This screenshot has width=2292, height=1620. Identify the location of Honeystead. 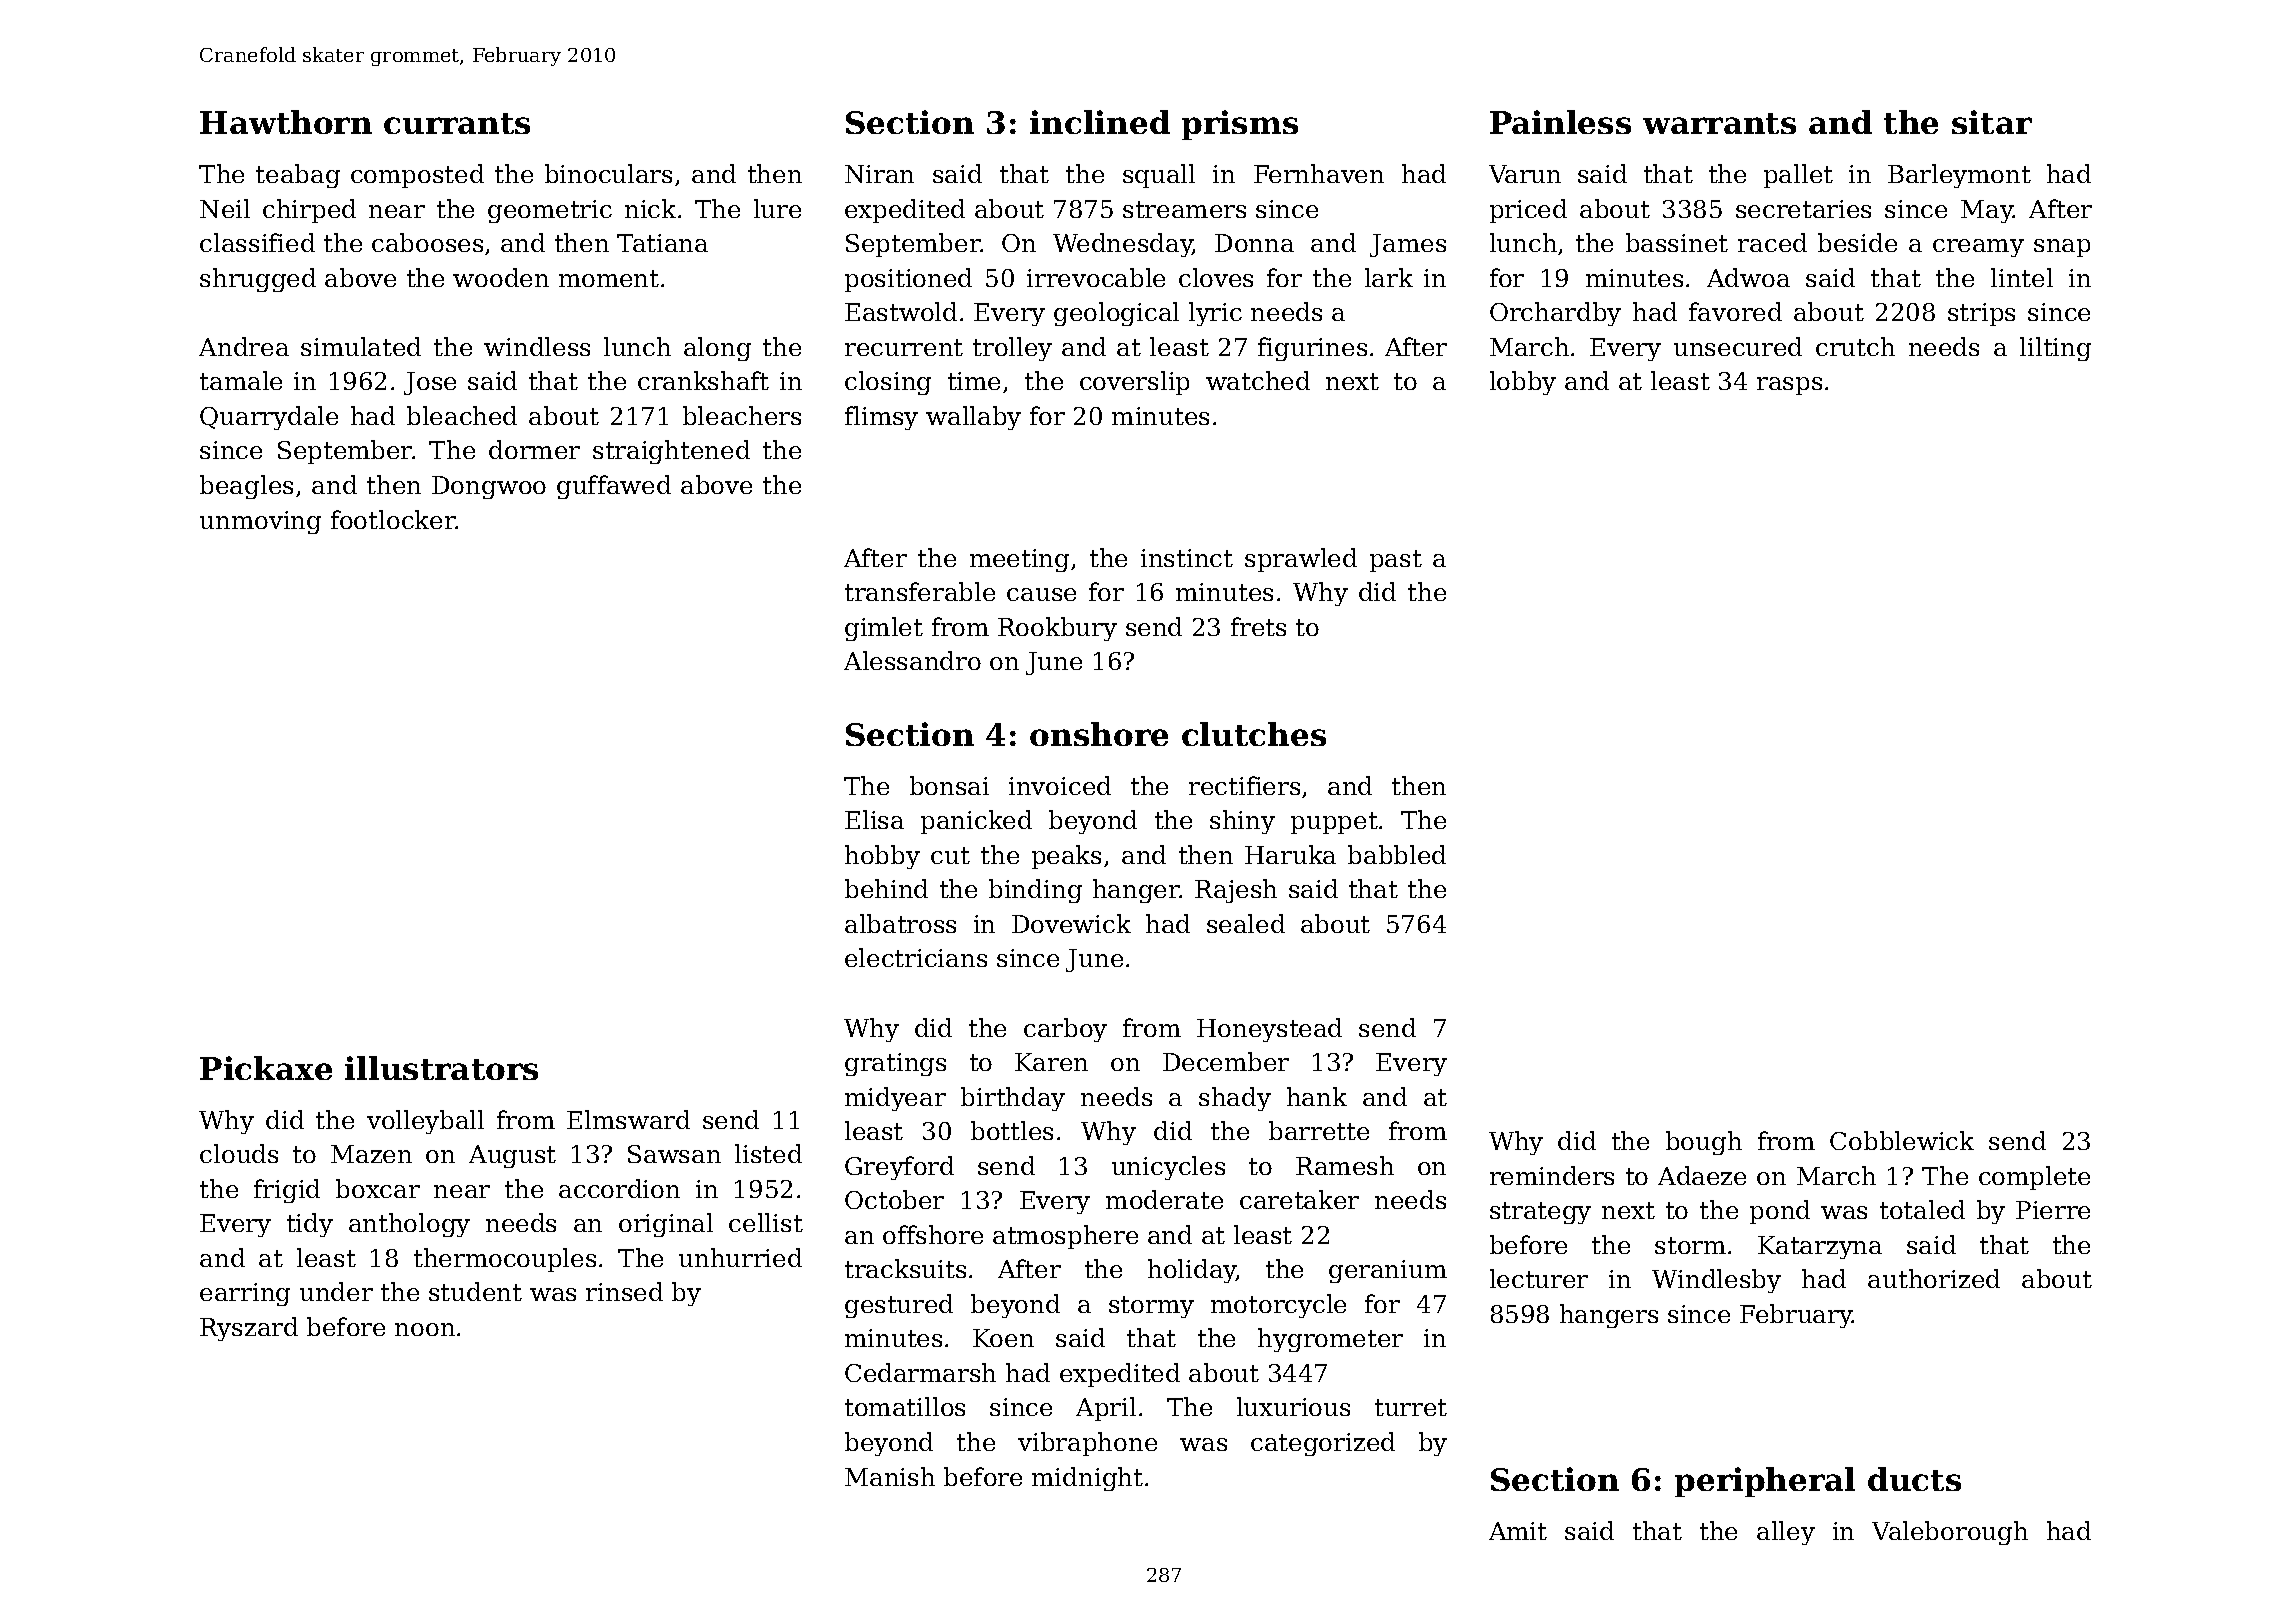
(1269, 1030).
